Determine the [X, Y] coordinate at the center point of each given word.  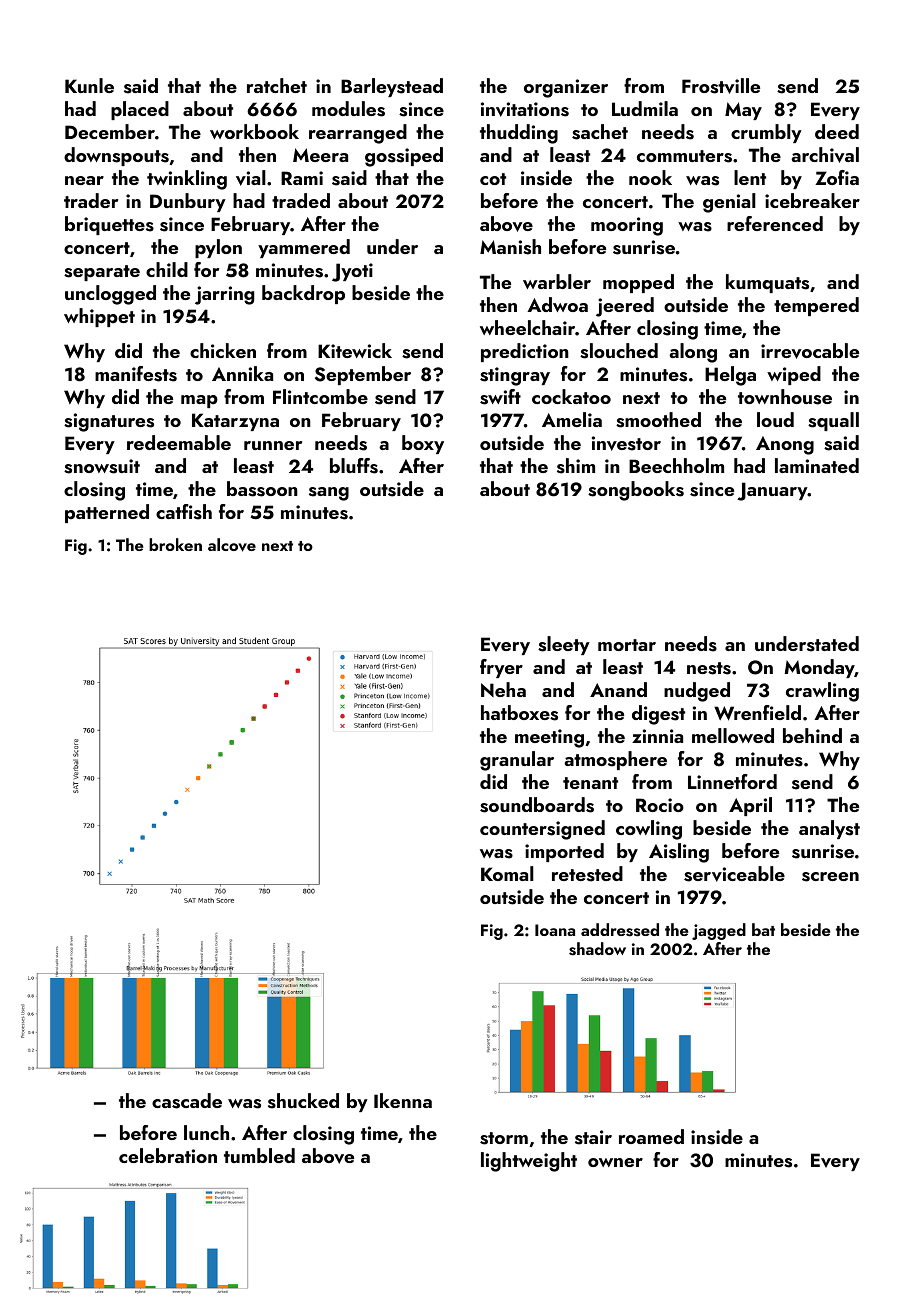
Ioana [555, 930]
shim [576, 466]
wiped [794, 375]
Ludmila [645, 108]
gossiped [404, 157]
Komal [507, 873]
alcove [232, 545]
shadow [597, 949]
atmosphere [615, 760]
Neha [503, 689]
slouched [619, 351]
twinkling [187, 180]
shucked [303, 1101]
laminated [817, 465]
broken [175, 544]
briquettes [109, 225]
